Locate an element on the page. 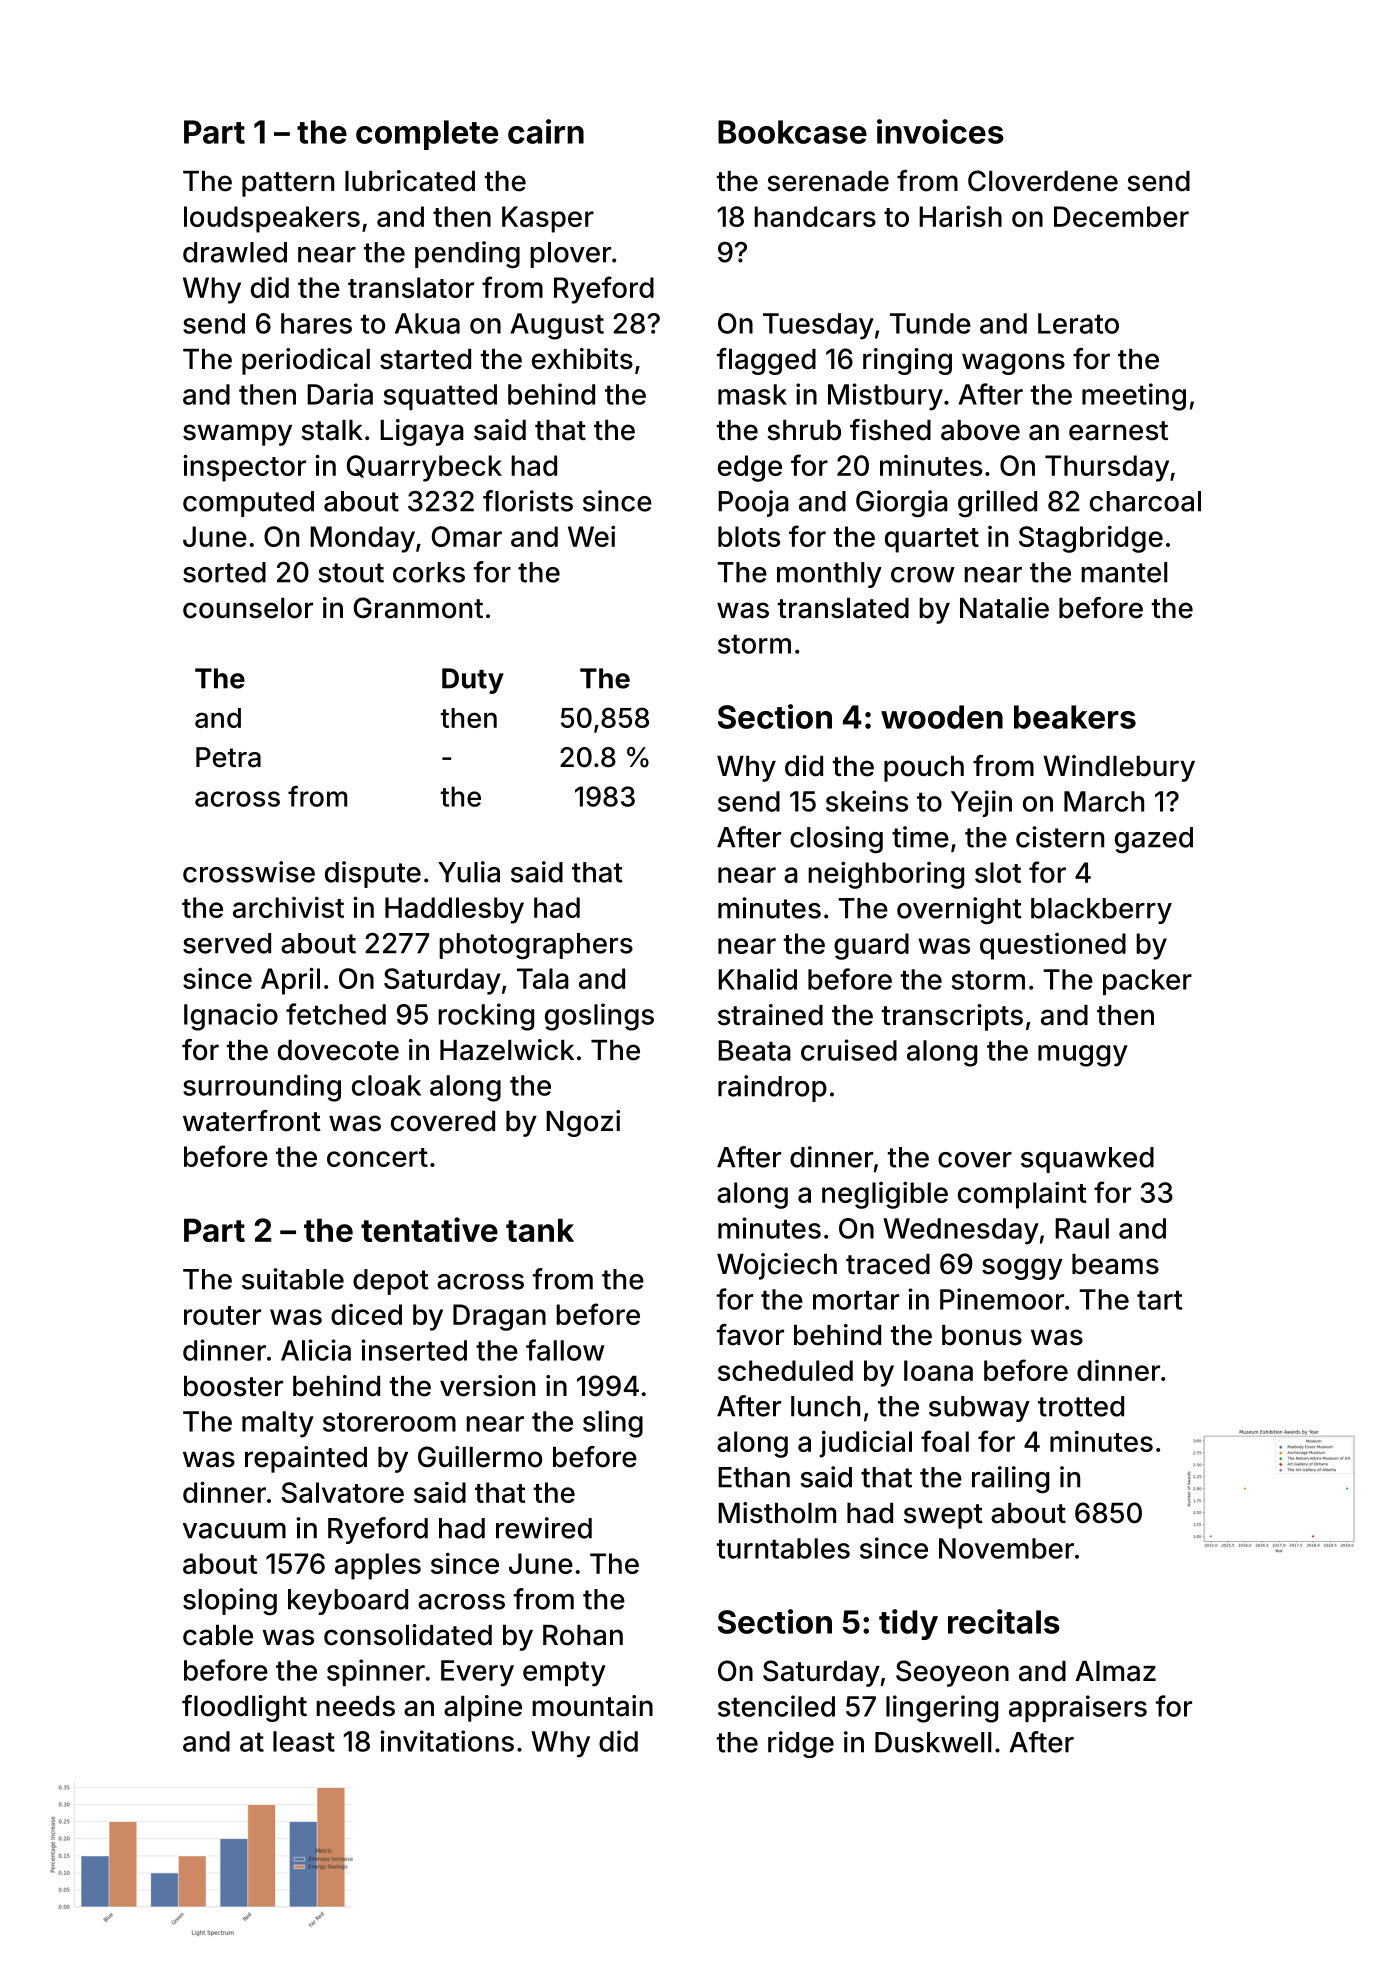 This document has width=1386, height=1969. Cloverdene is located at coordinates (1043, 181).
